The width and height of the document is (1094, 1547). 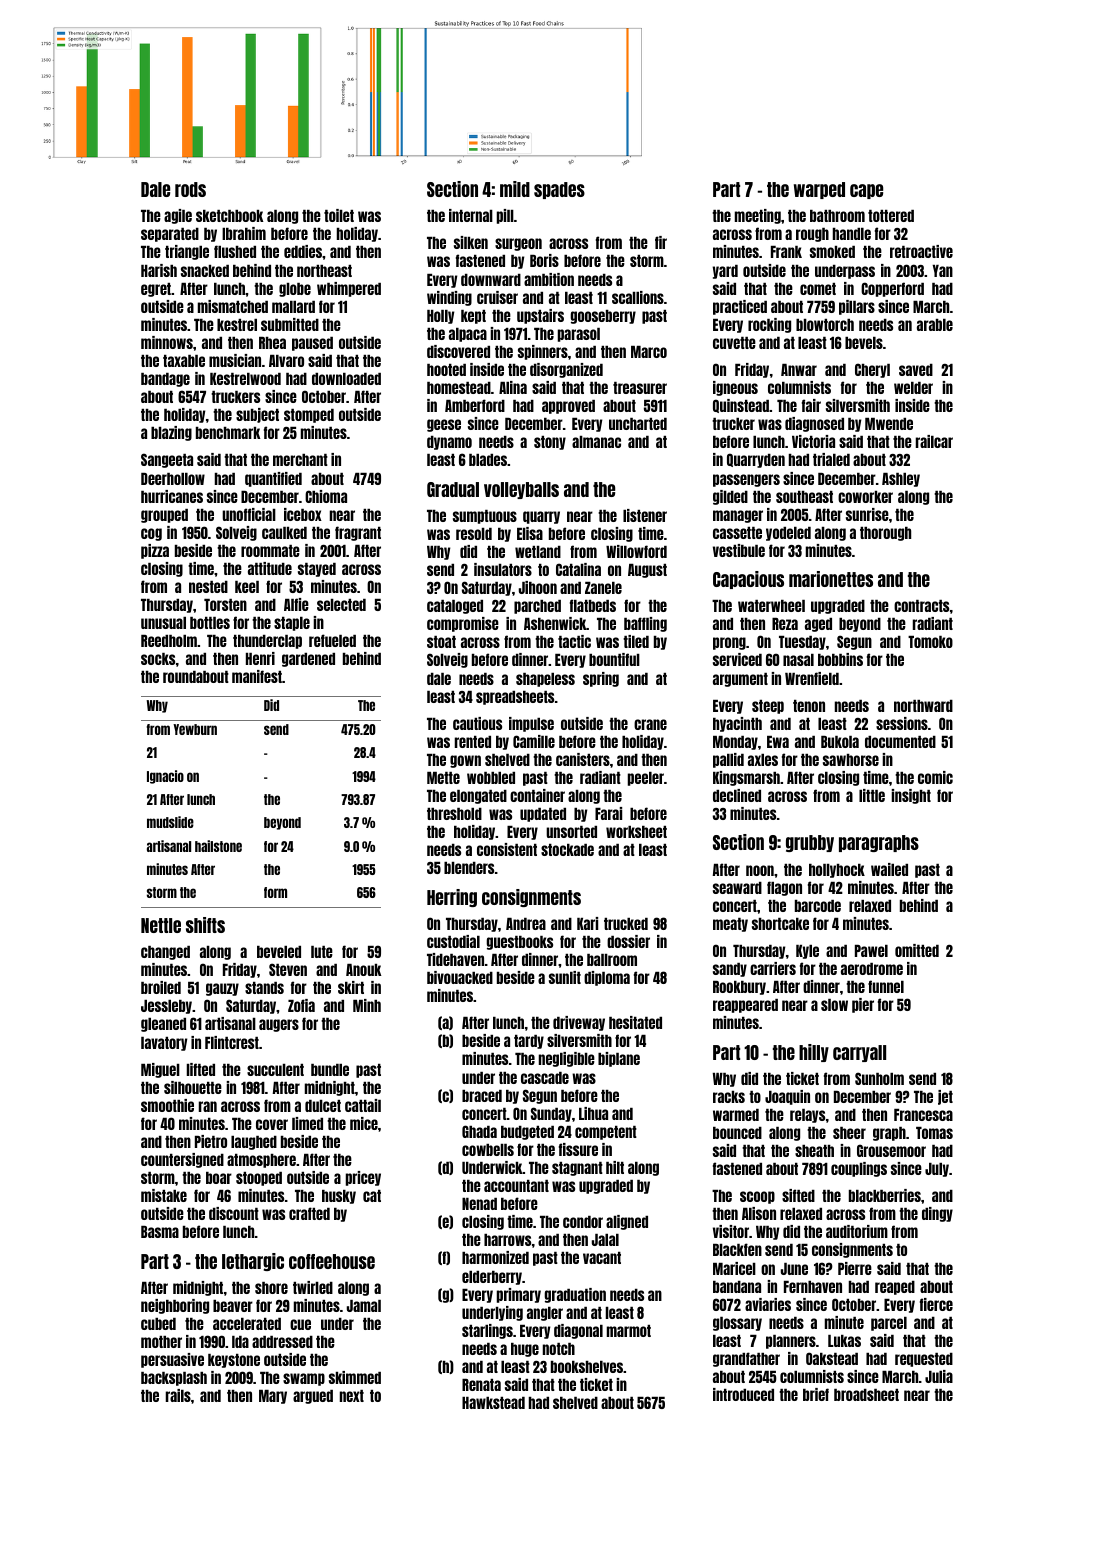 What do you see at coordinates (545, 1078) in the document?
I see `cascade` at bounding box center [545, 1078].
